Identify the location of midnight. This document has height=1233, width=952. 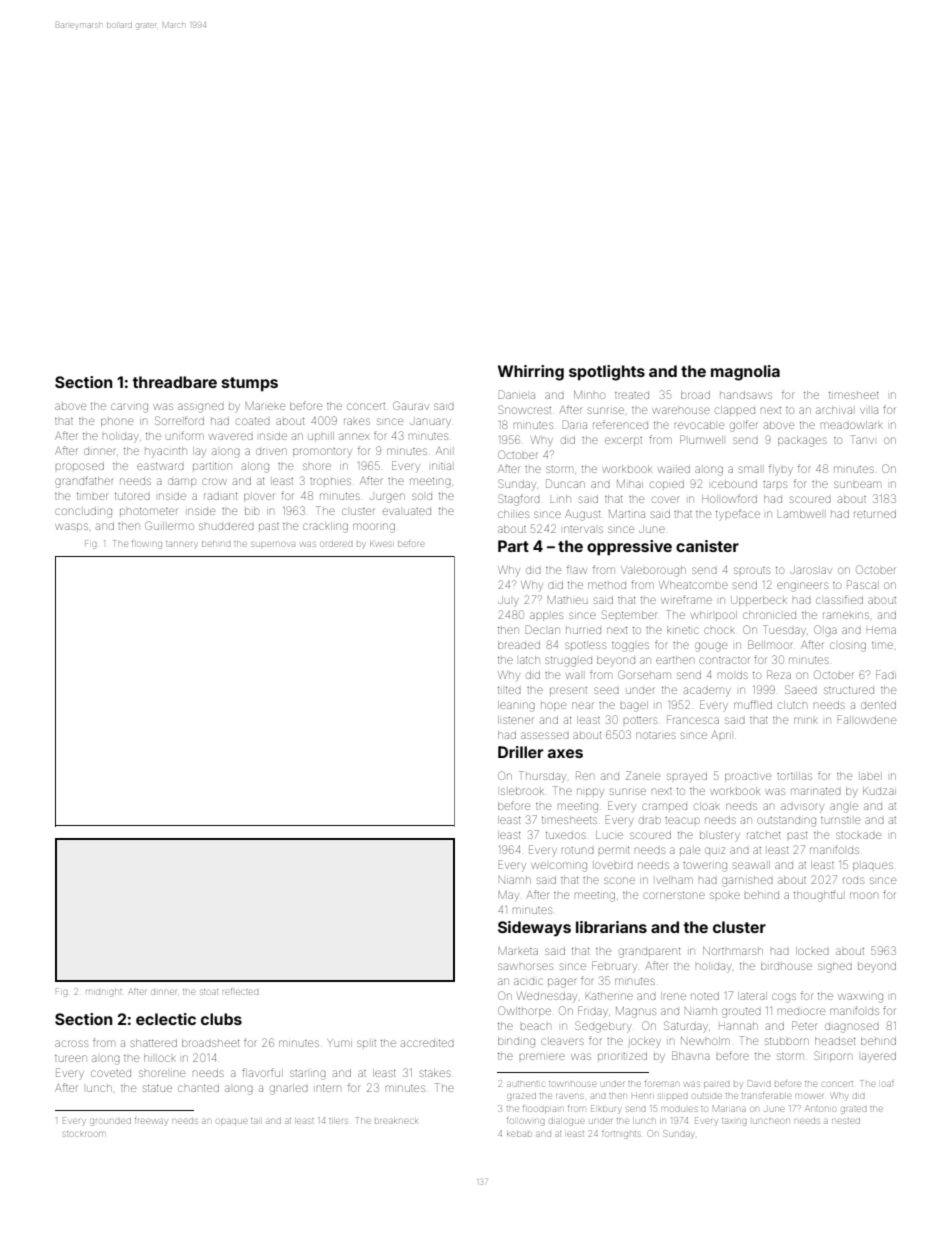
(104, 993).
